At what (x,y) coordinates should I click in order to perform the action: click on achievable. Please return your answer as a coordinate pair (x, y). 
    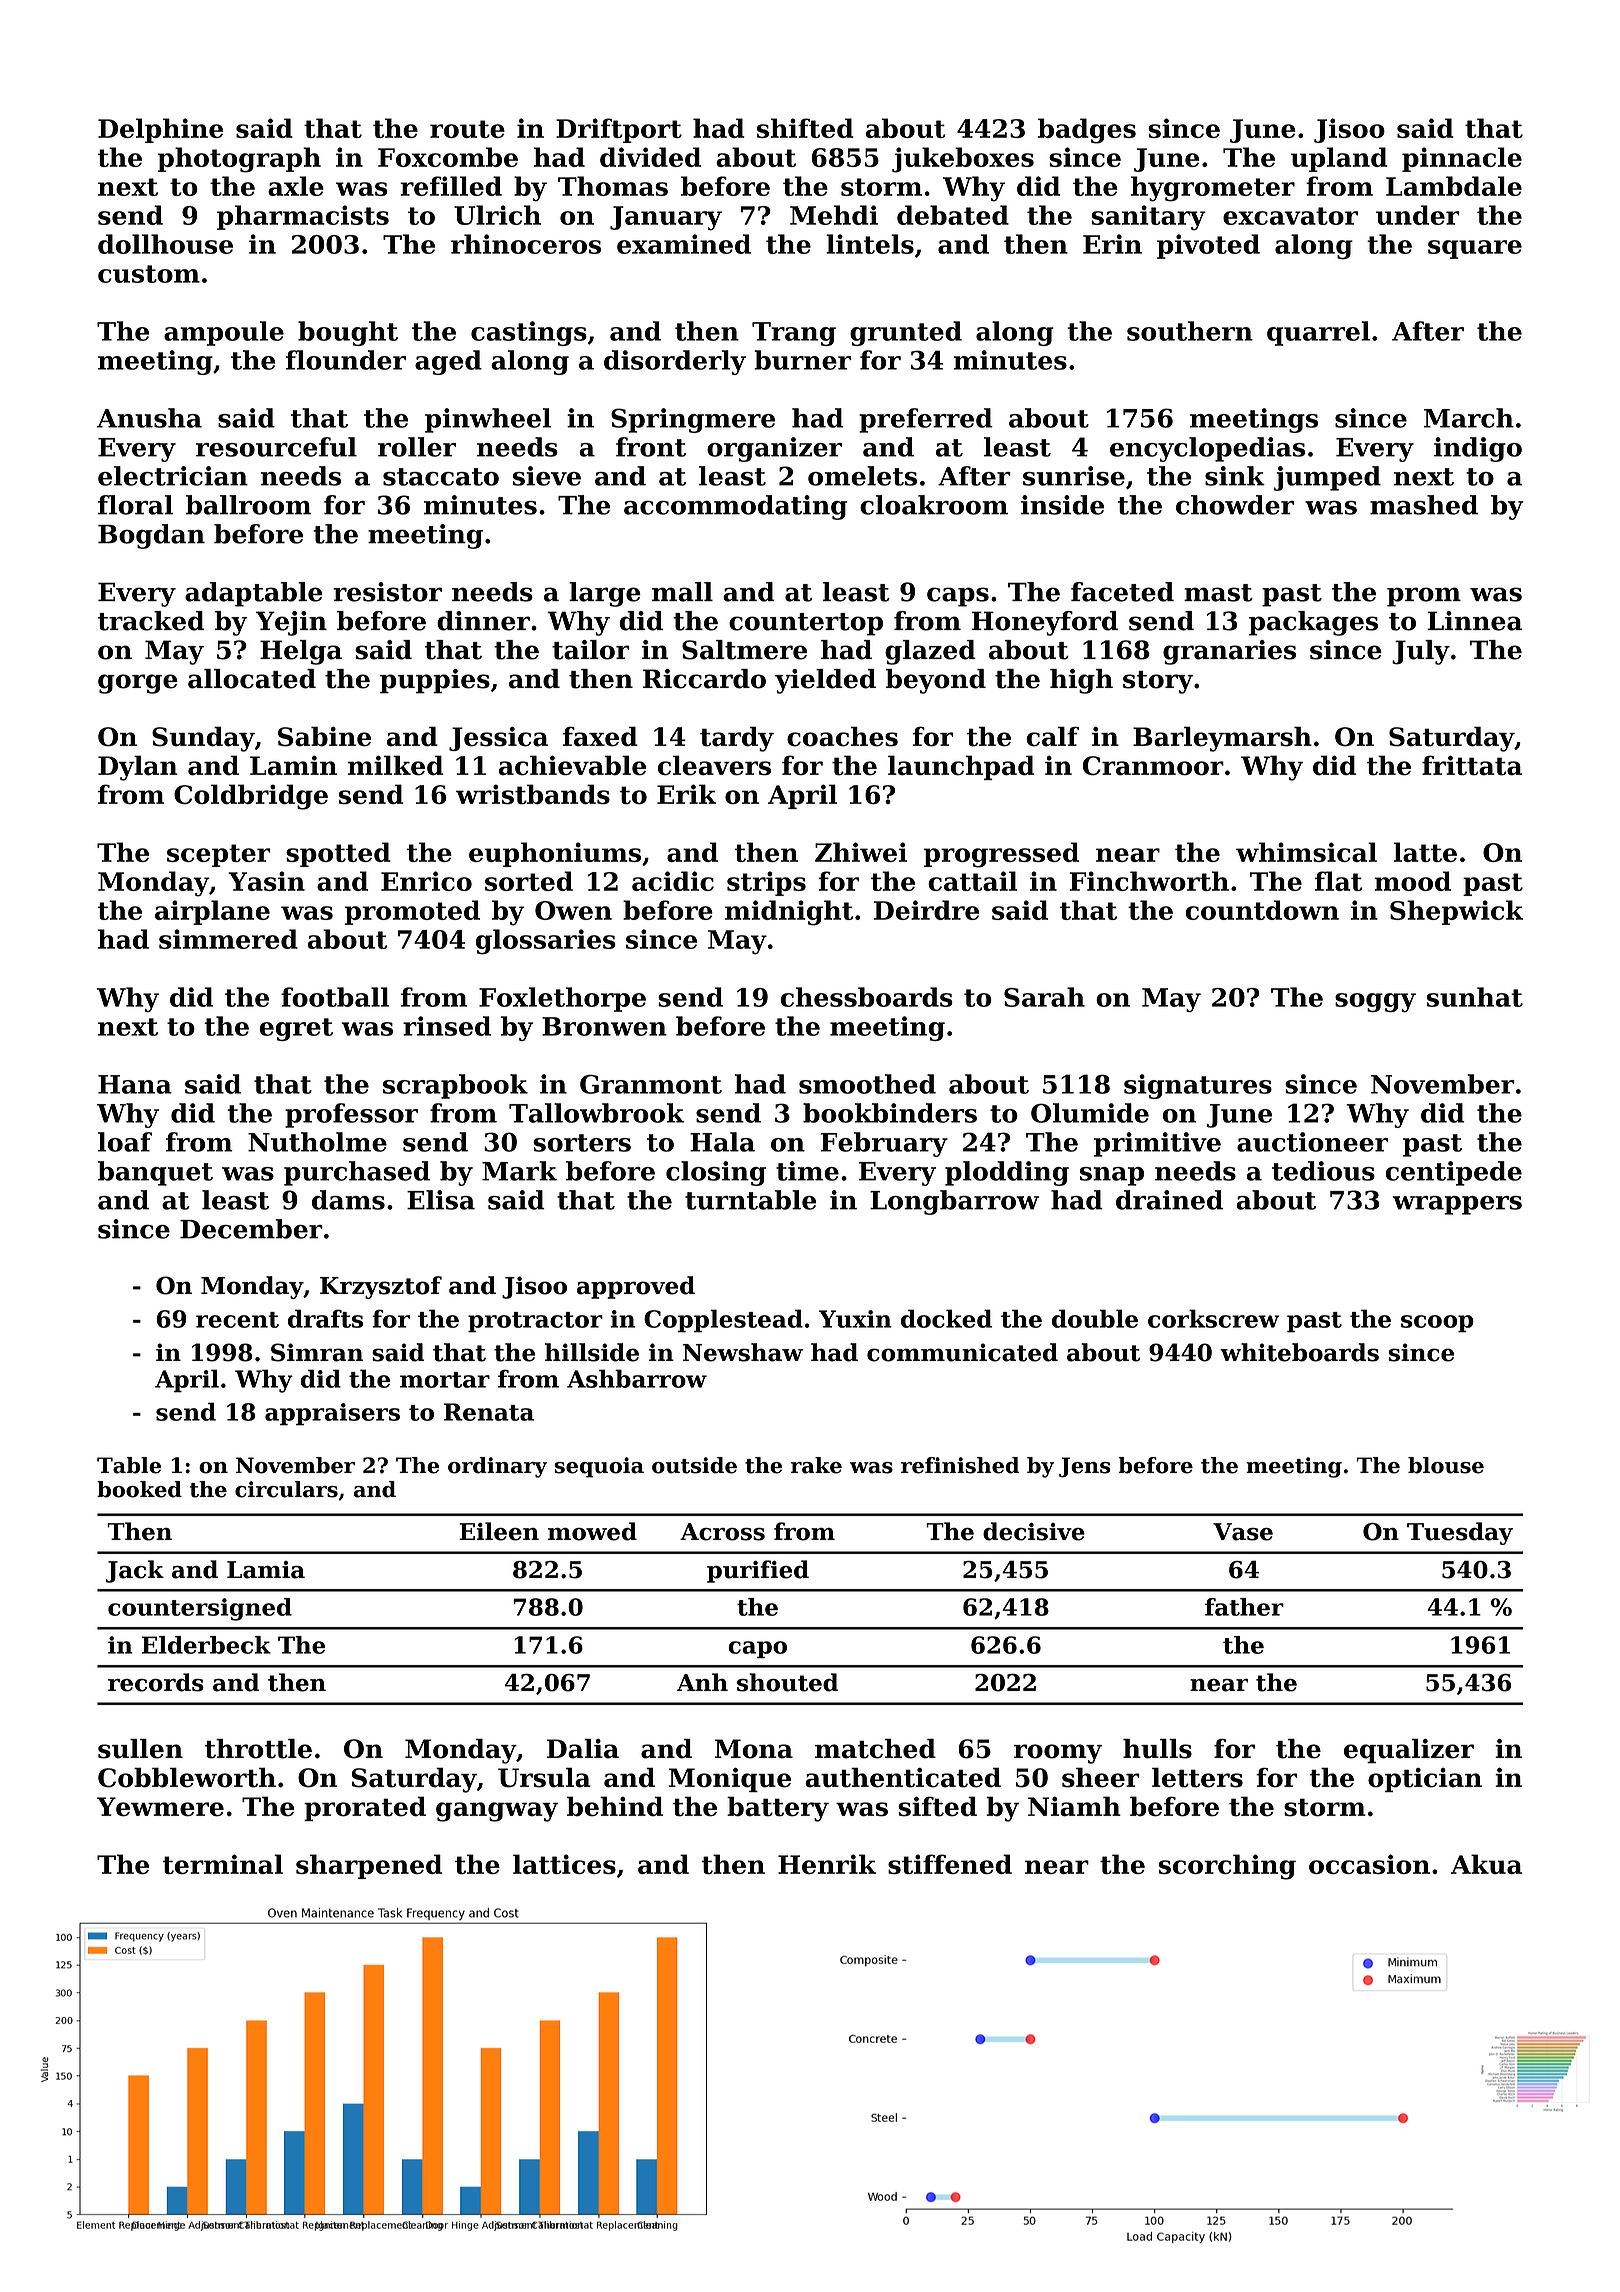
    Looking at the image, I should click on (572, 765).
